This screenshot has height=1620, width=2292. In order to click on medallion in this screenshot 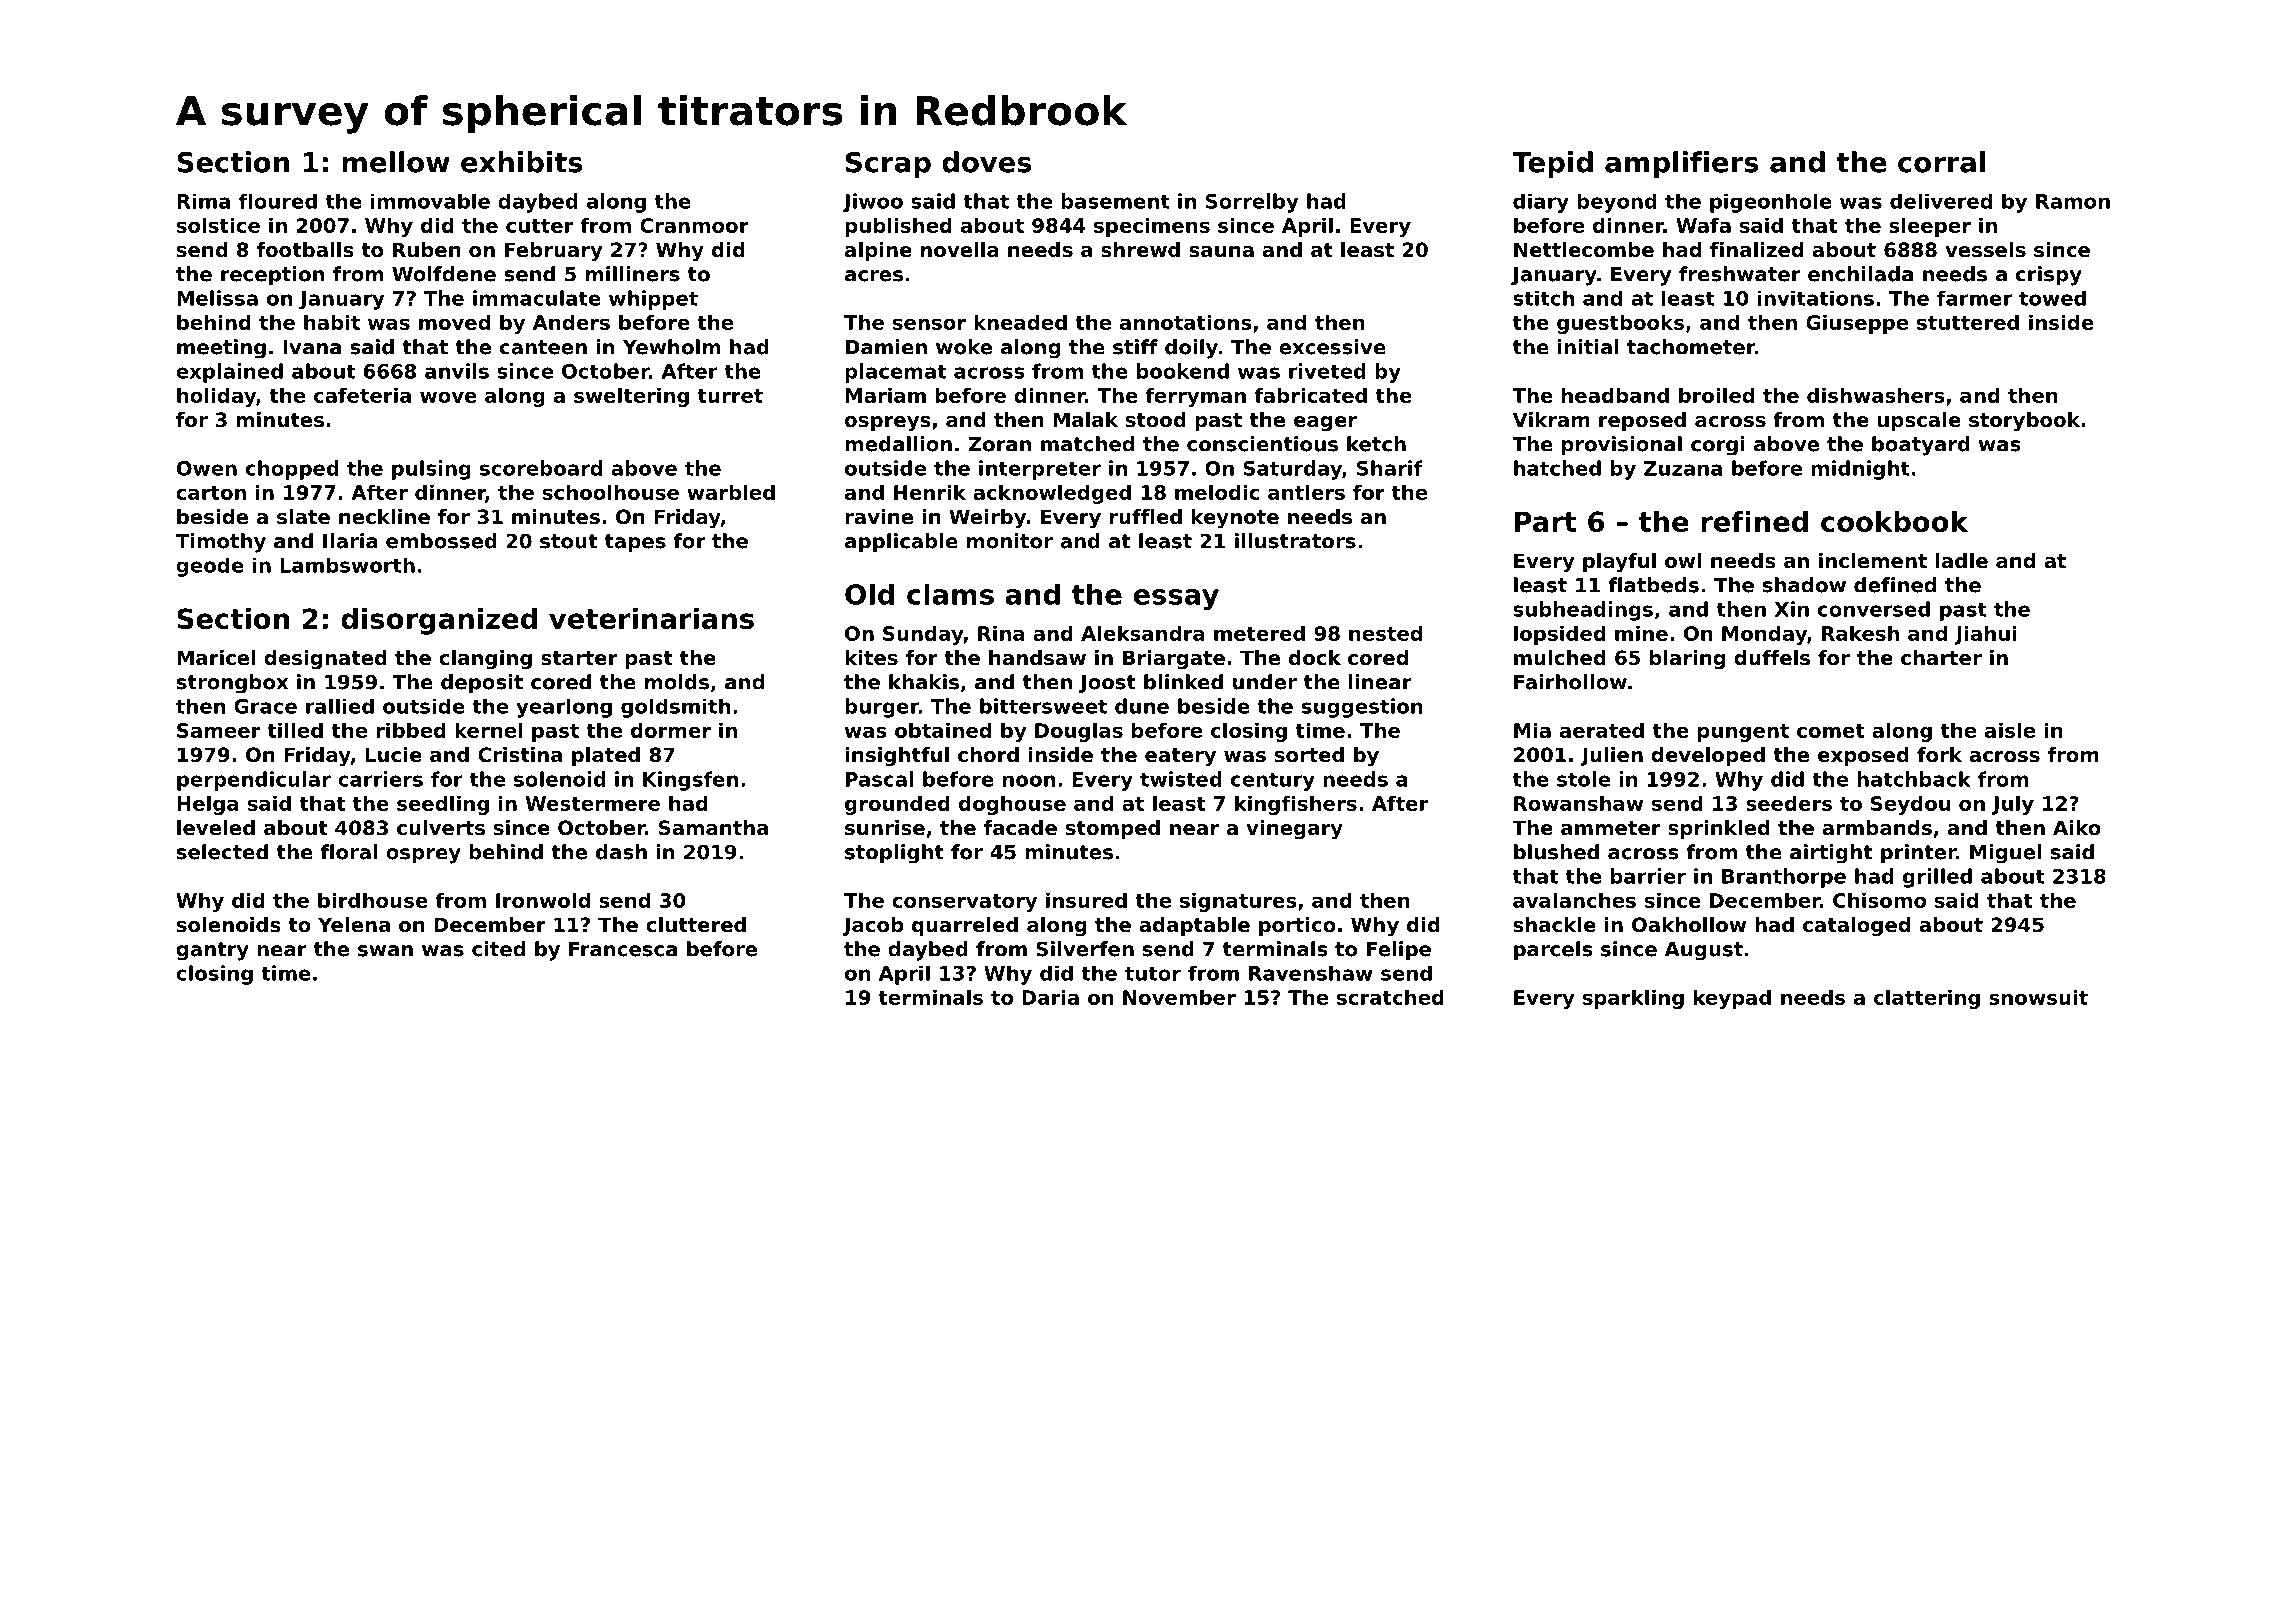, I will do `click(898, 444)`.
